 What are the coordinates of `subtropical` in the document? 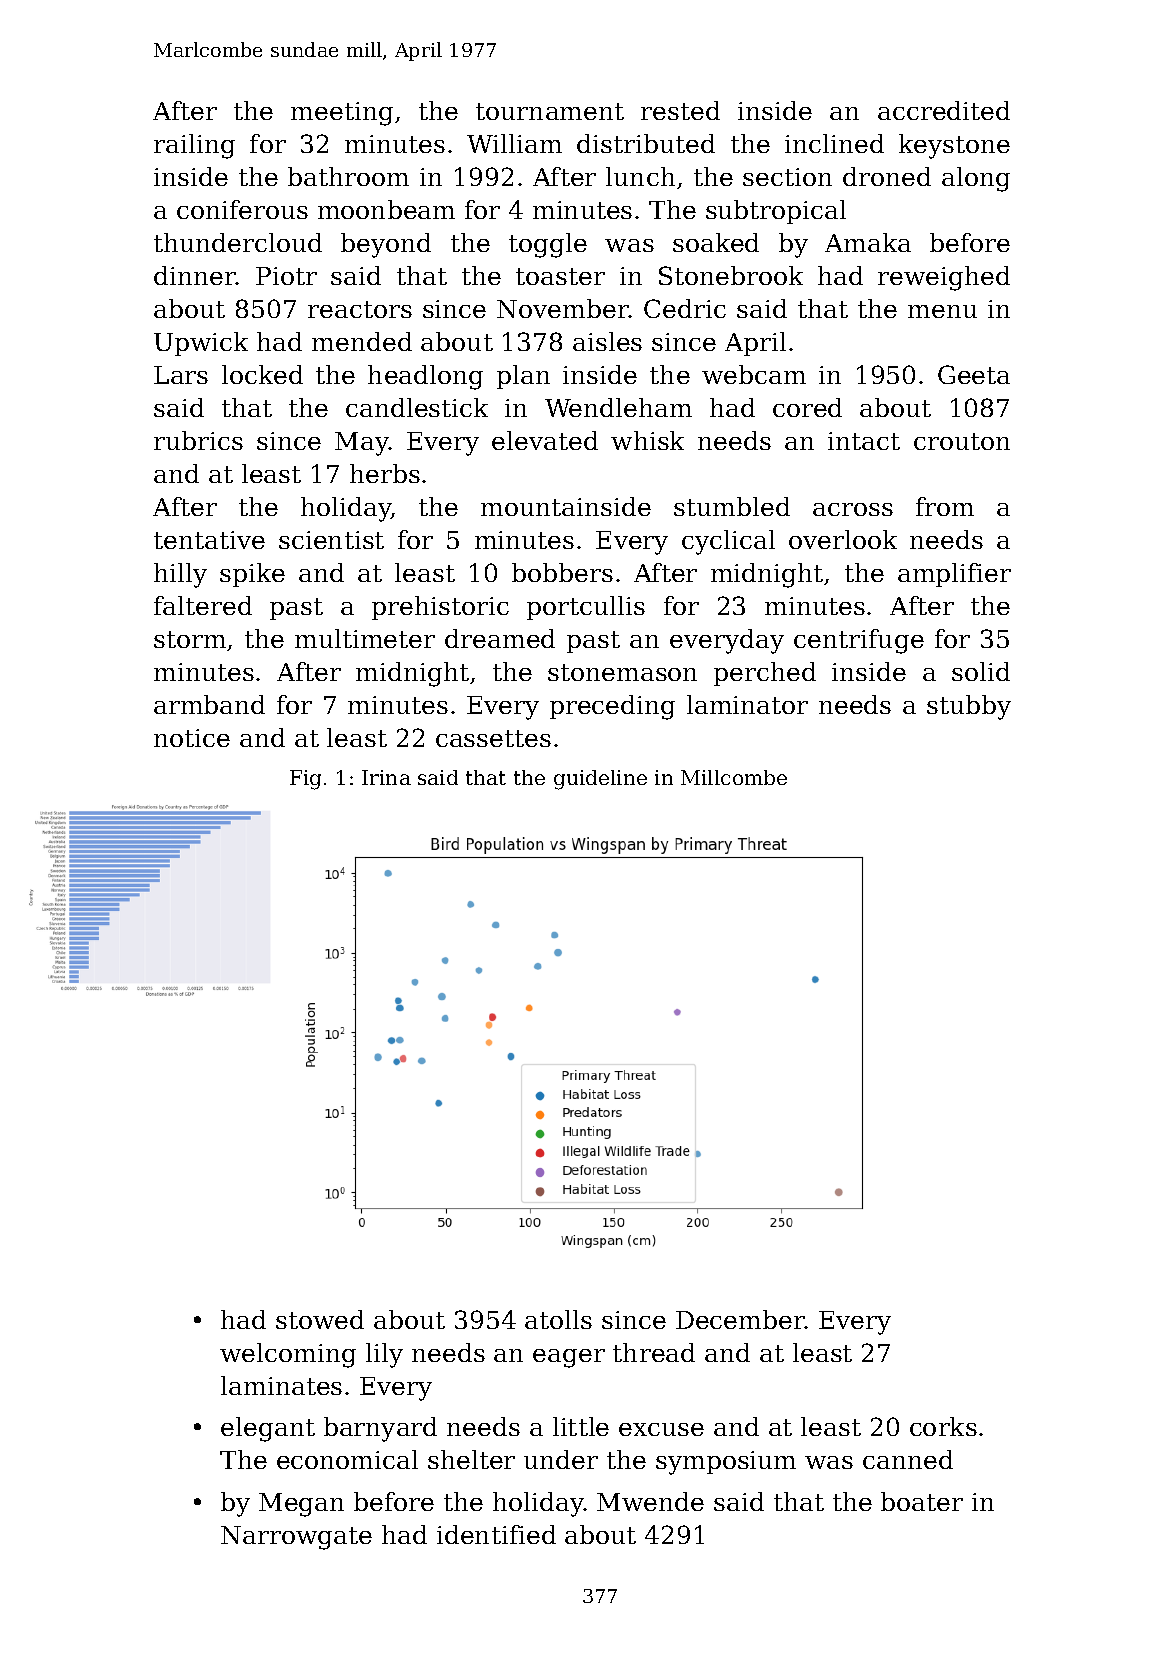 It's located at (776, 212).
